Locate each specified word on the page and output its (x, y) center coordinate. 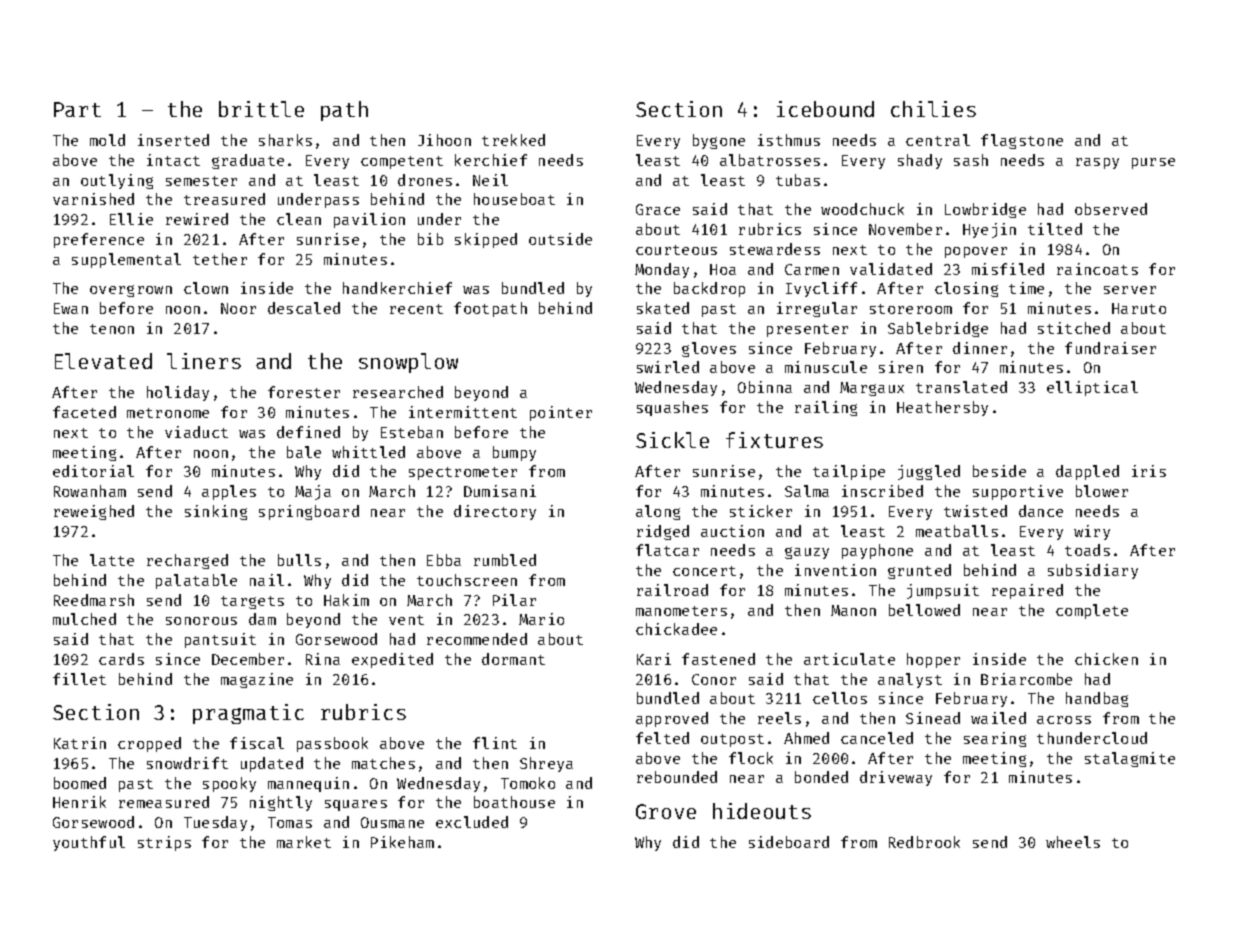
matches (383, 763)
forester (304, 392)
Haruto (1139, 308)
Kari (654, 659)
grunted (919, 571)
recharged (187, 561)
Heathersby (942, 408)
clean (299, 219)
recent (416, 309)
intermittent (463, 412)
